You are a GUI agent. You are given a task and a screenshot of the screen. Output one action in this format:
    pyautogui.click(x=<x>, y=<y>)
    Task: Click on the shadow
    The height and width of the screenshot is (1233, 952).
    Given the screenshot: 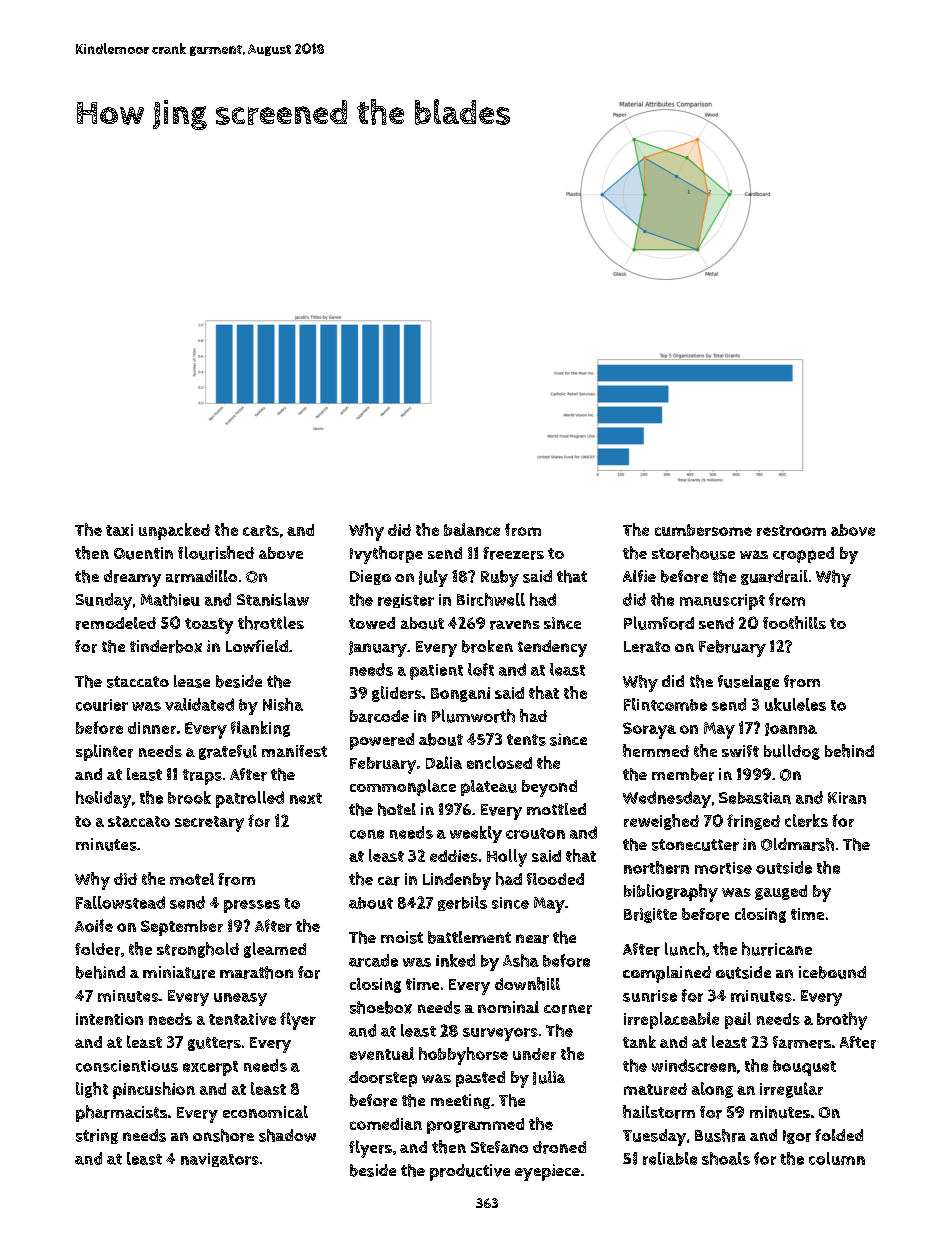 What is the action you would take?
    pyautogui.click(x=287, y=1135)
